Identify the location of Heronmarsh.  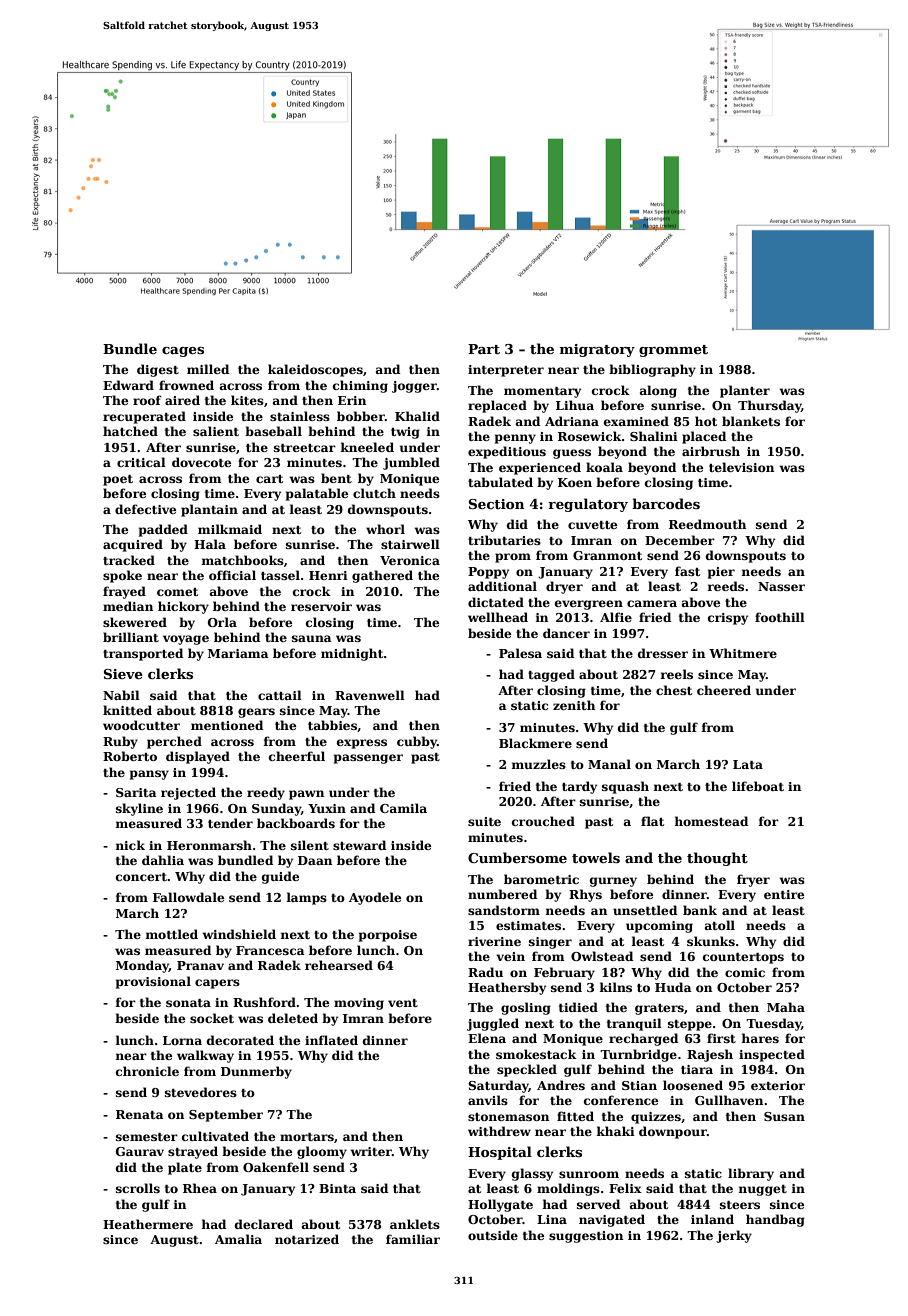
(209, 845).
